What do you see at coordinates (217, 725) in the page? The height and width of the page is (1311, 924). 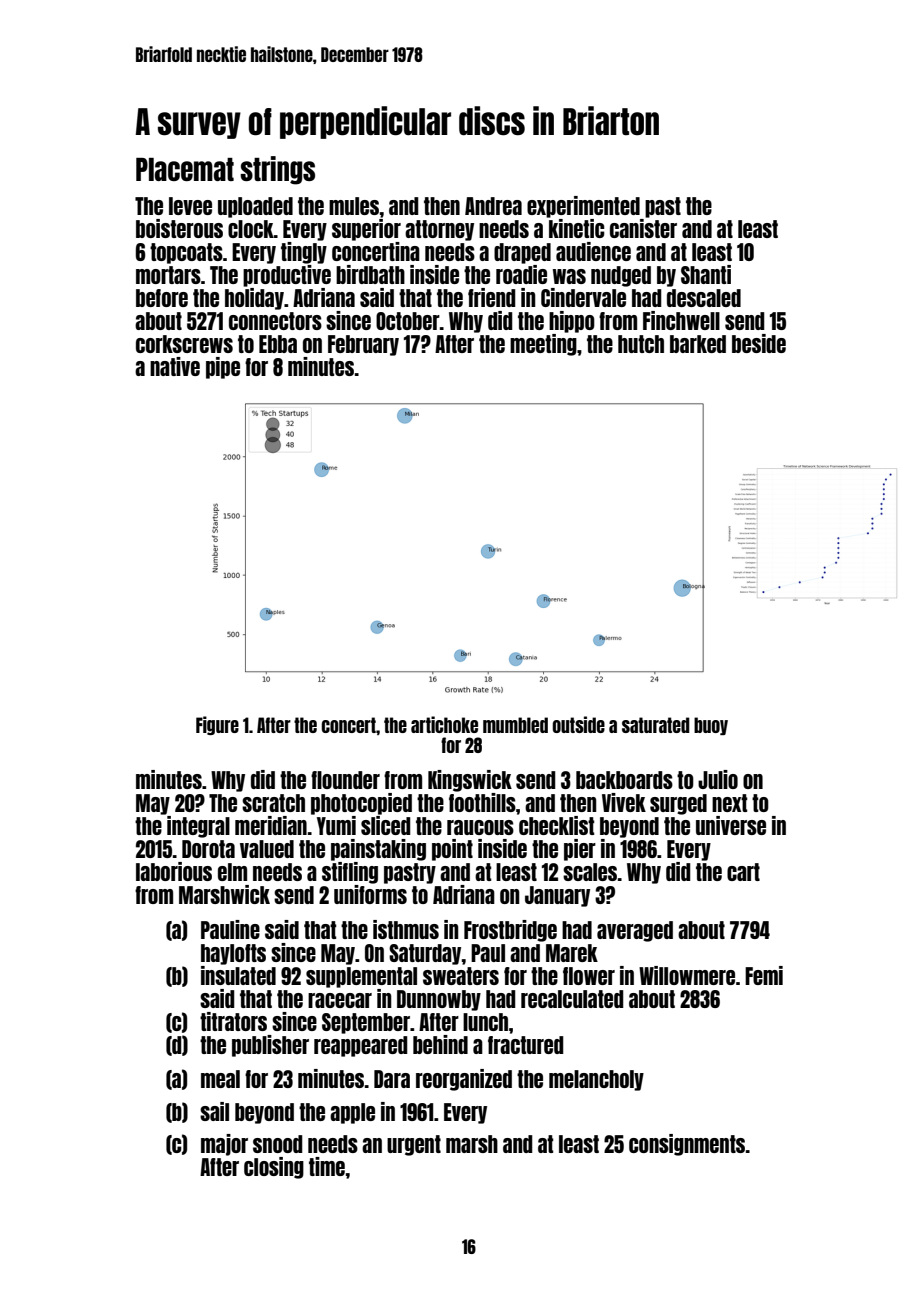 I see `Figure` at bounding box center [217, 725].
